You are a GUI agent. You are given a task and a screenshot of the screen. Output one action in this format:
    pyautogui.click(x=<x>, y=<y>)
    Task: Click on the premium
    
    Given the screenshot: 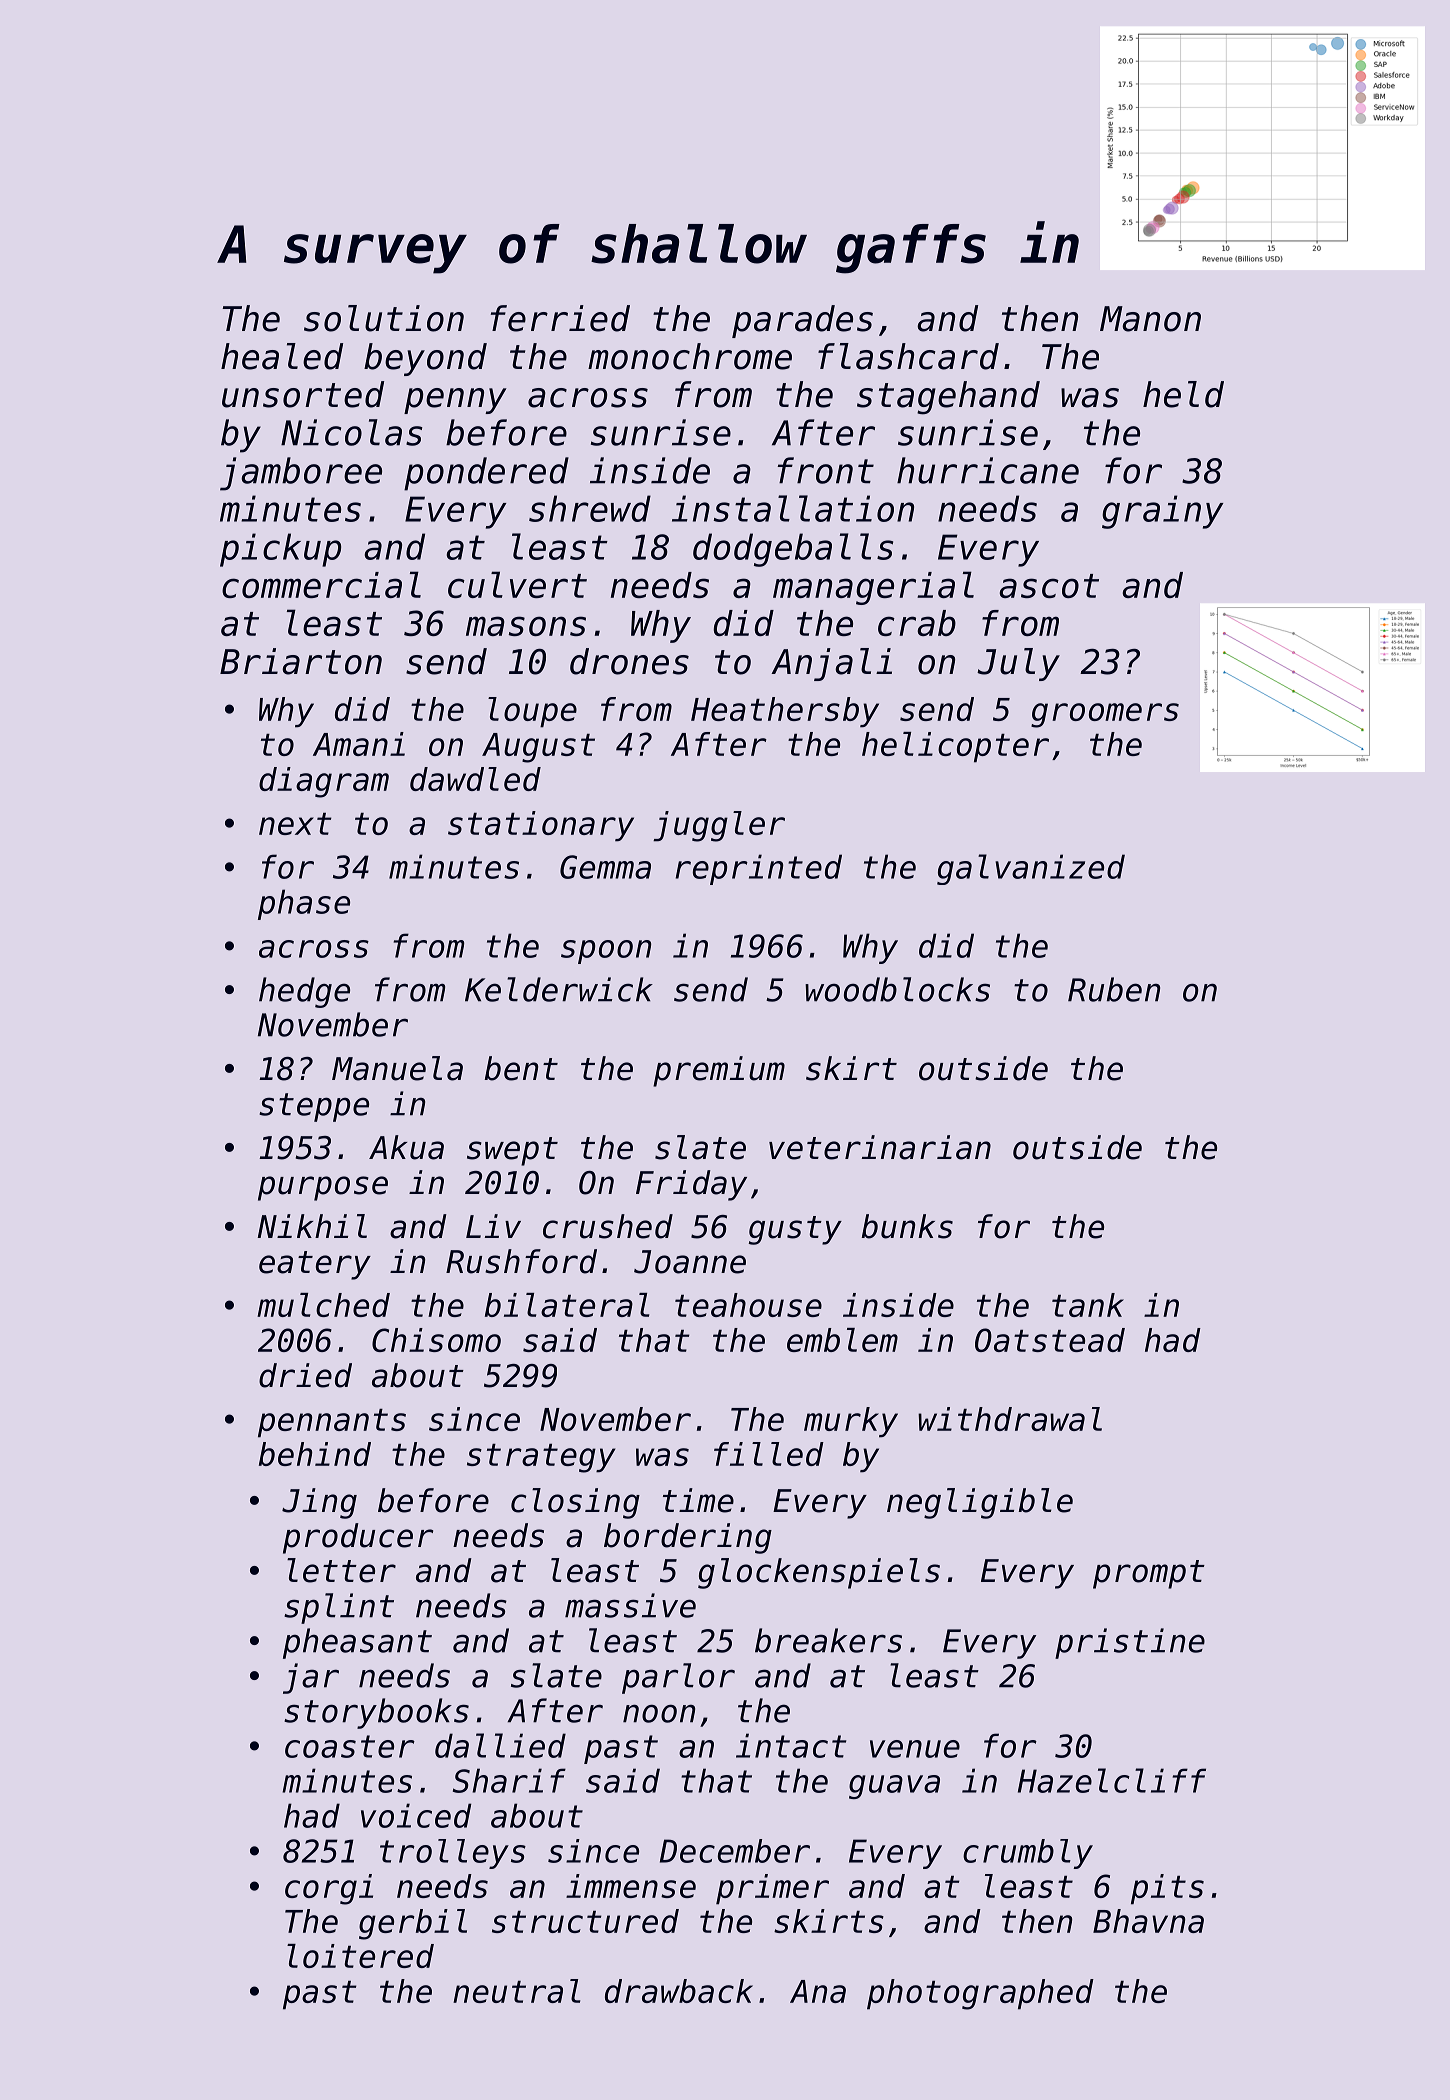 What is the action you would take?
    pyautogui.click(x=719, y=1071)
